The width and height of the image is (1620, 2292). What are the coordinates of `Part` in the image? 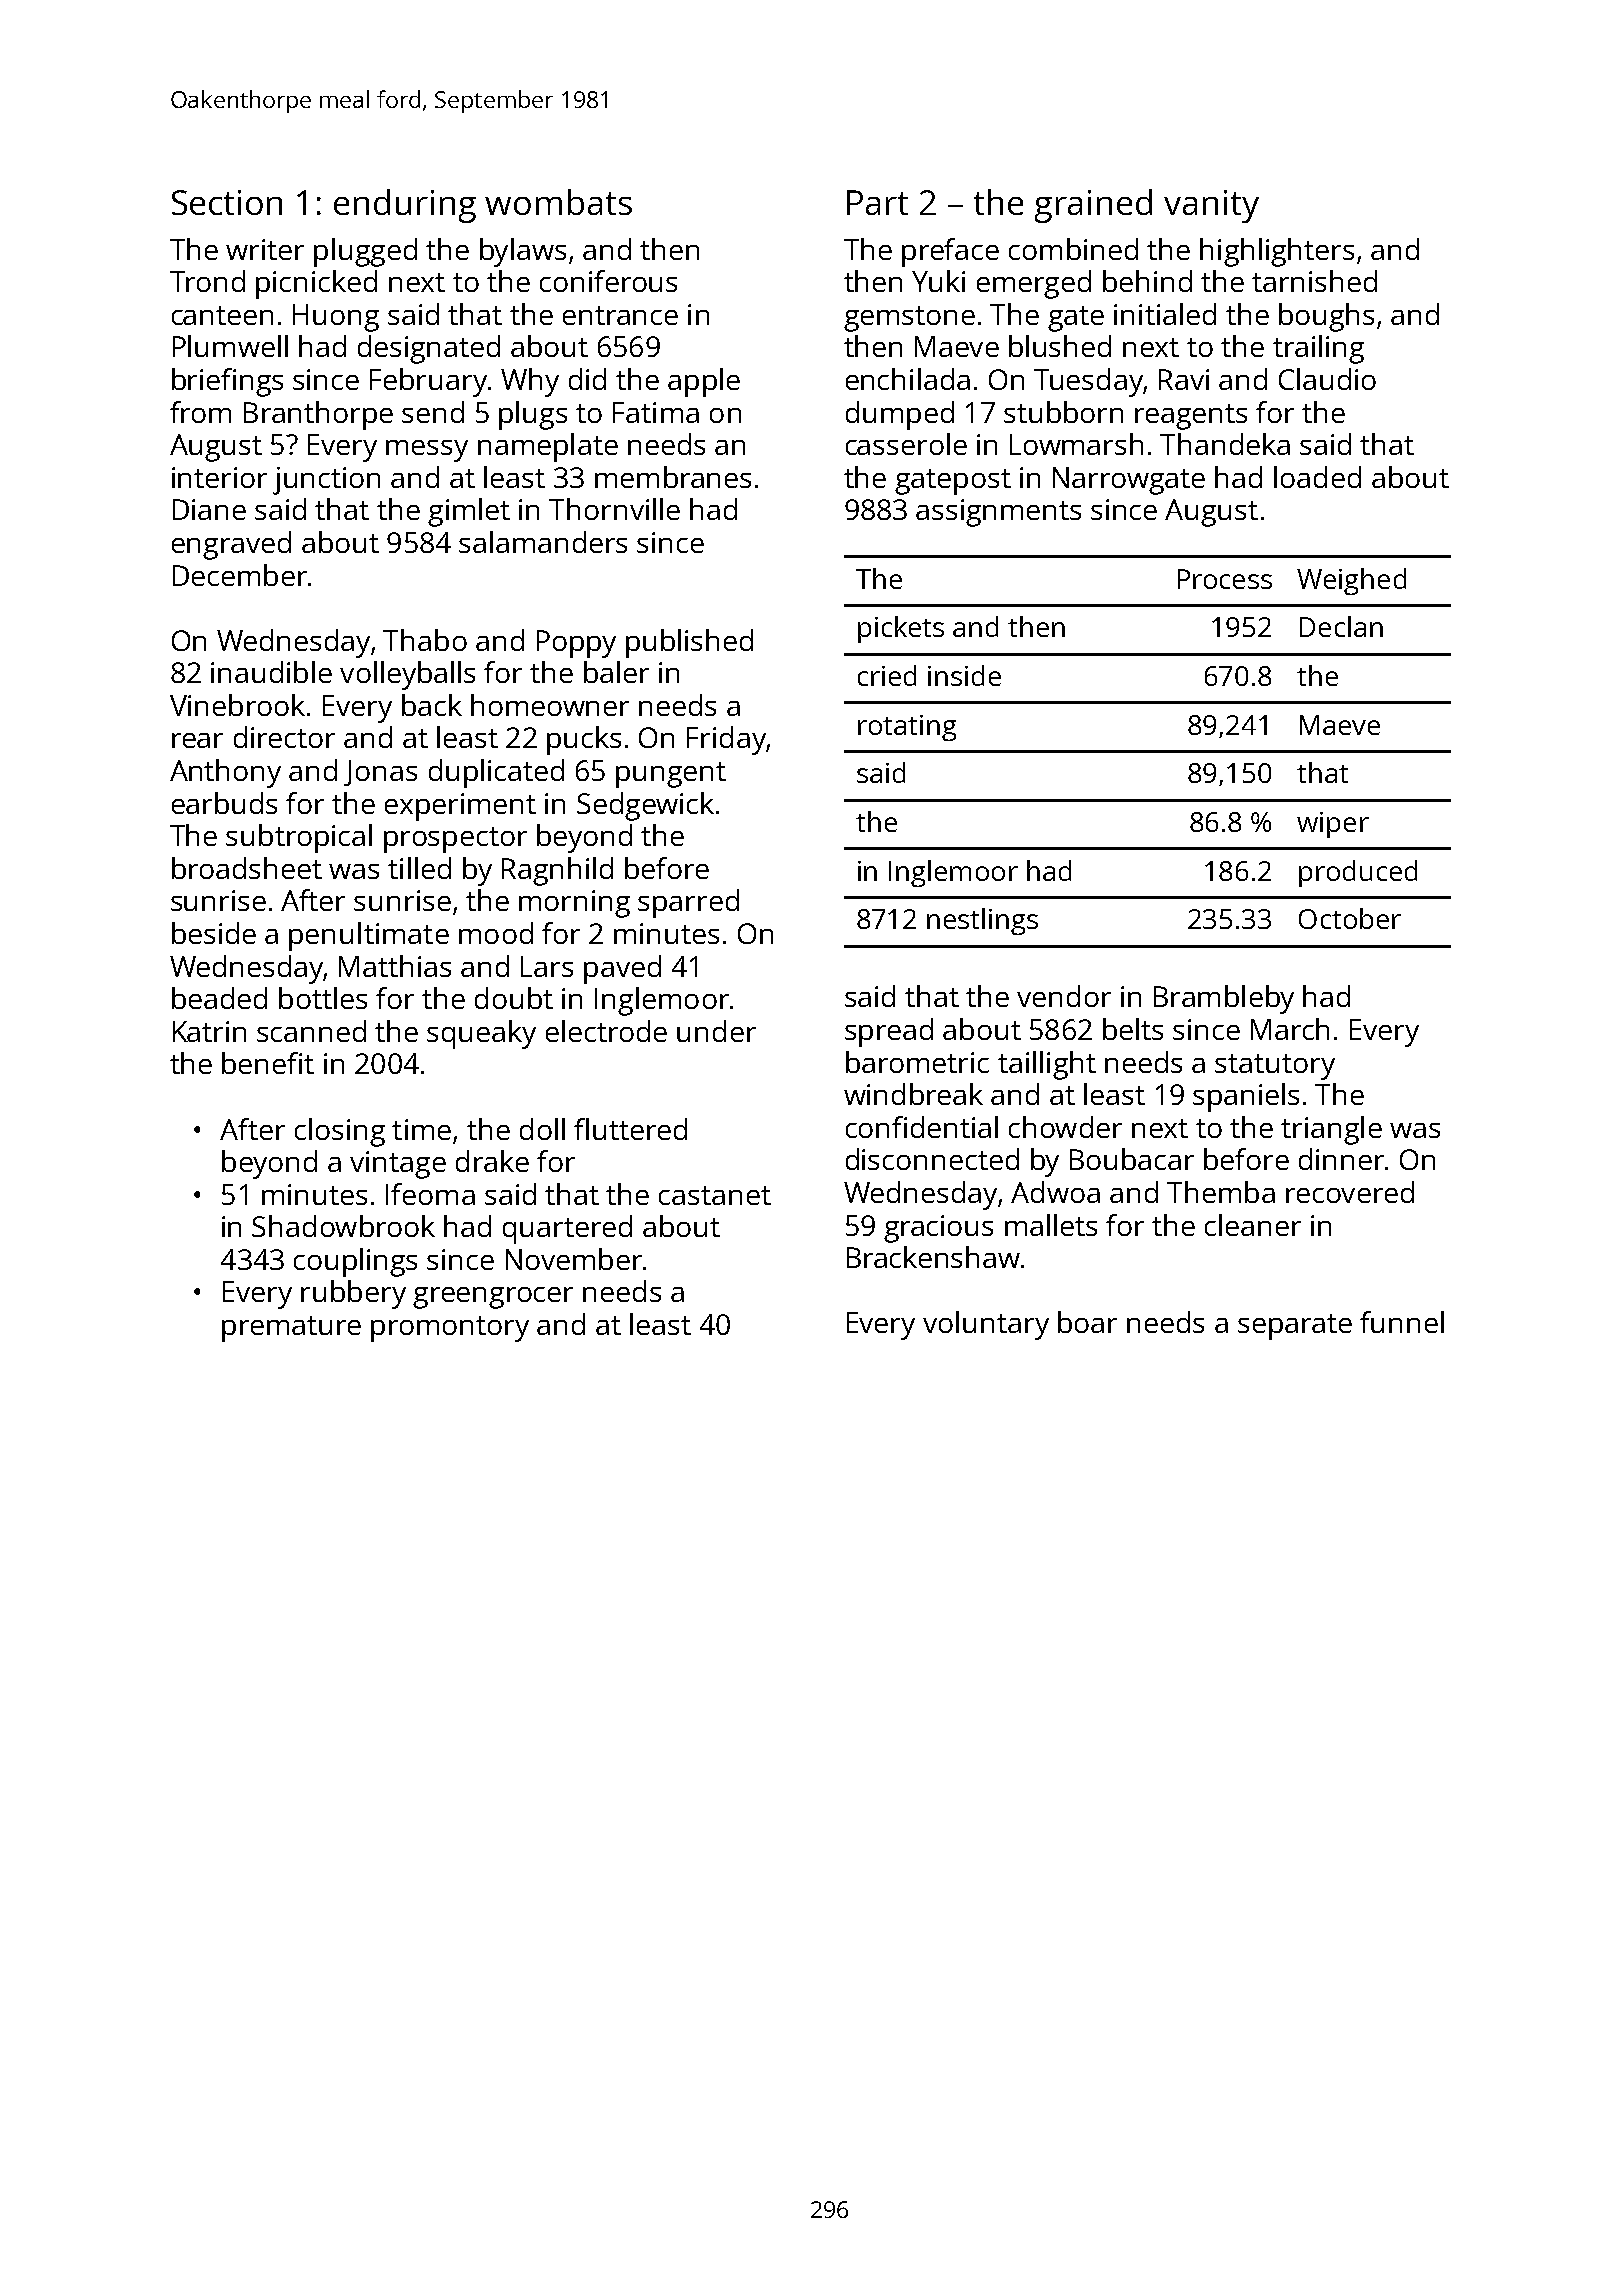 It's located at (877, 202).
